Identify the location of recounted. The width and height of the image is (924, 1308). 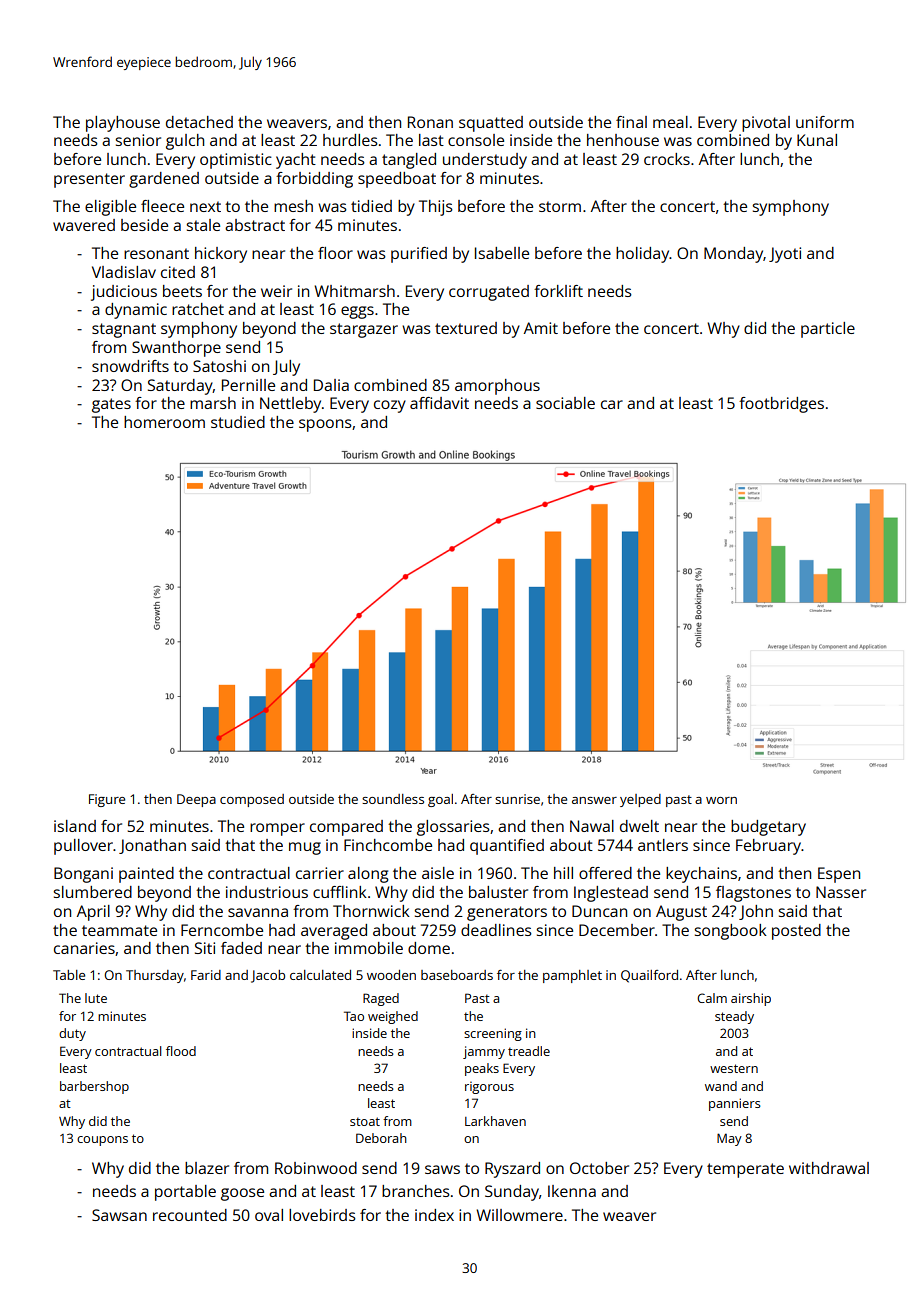
(190, 1215).
